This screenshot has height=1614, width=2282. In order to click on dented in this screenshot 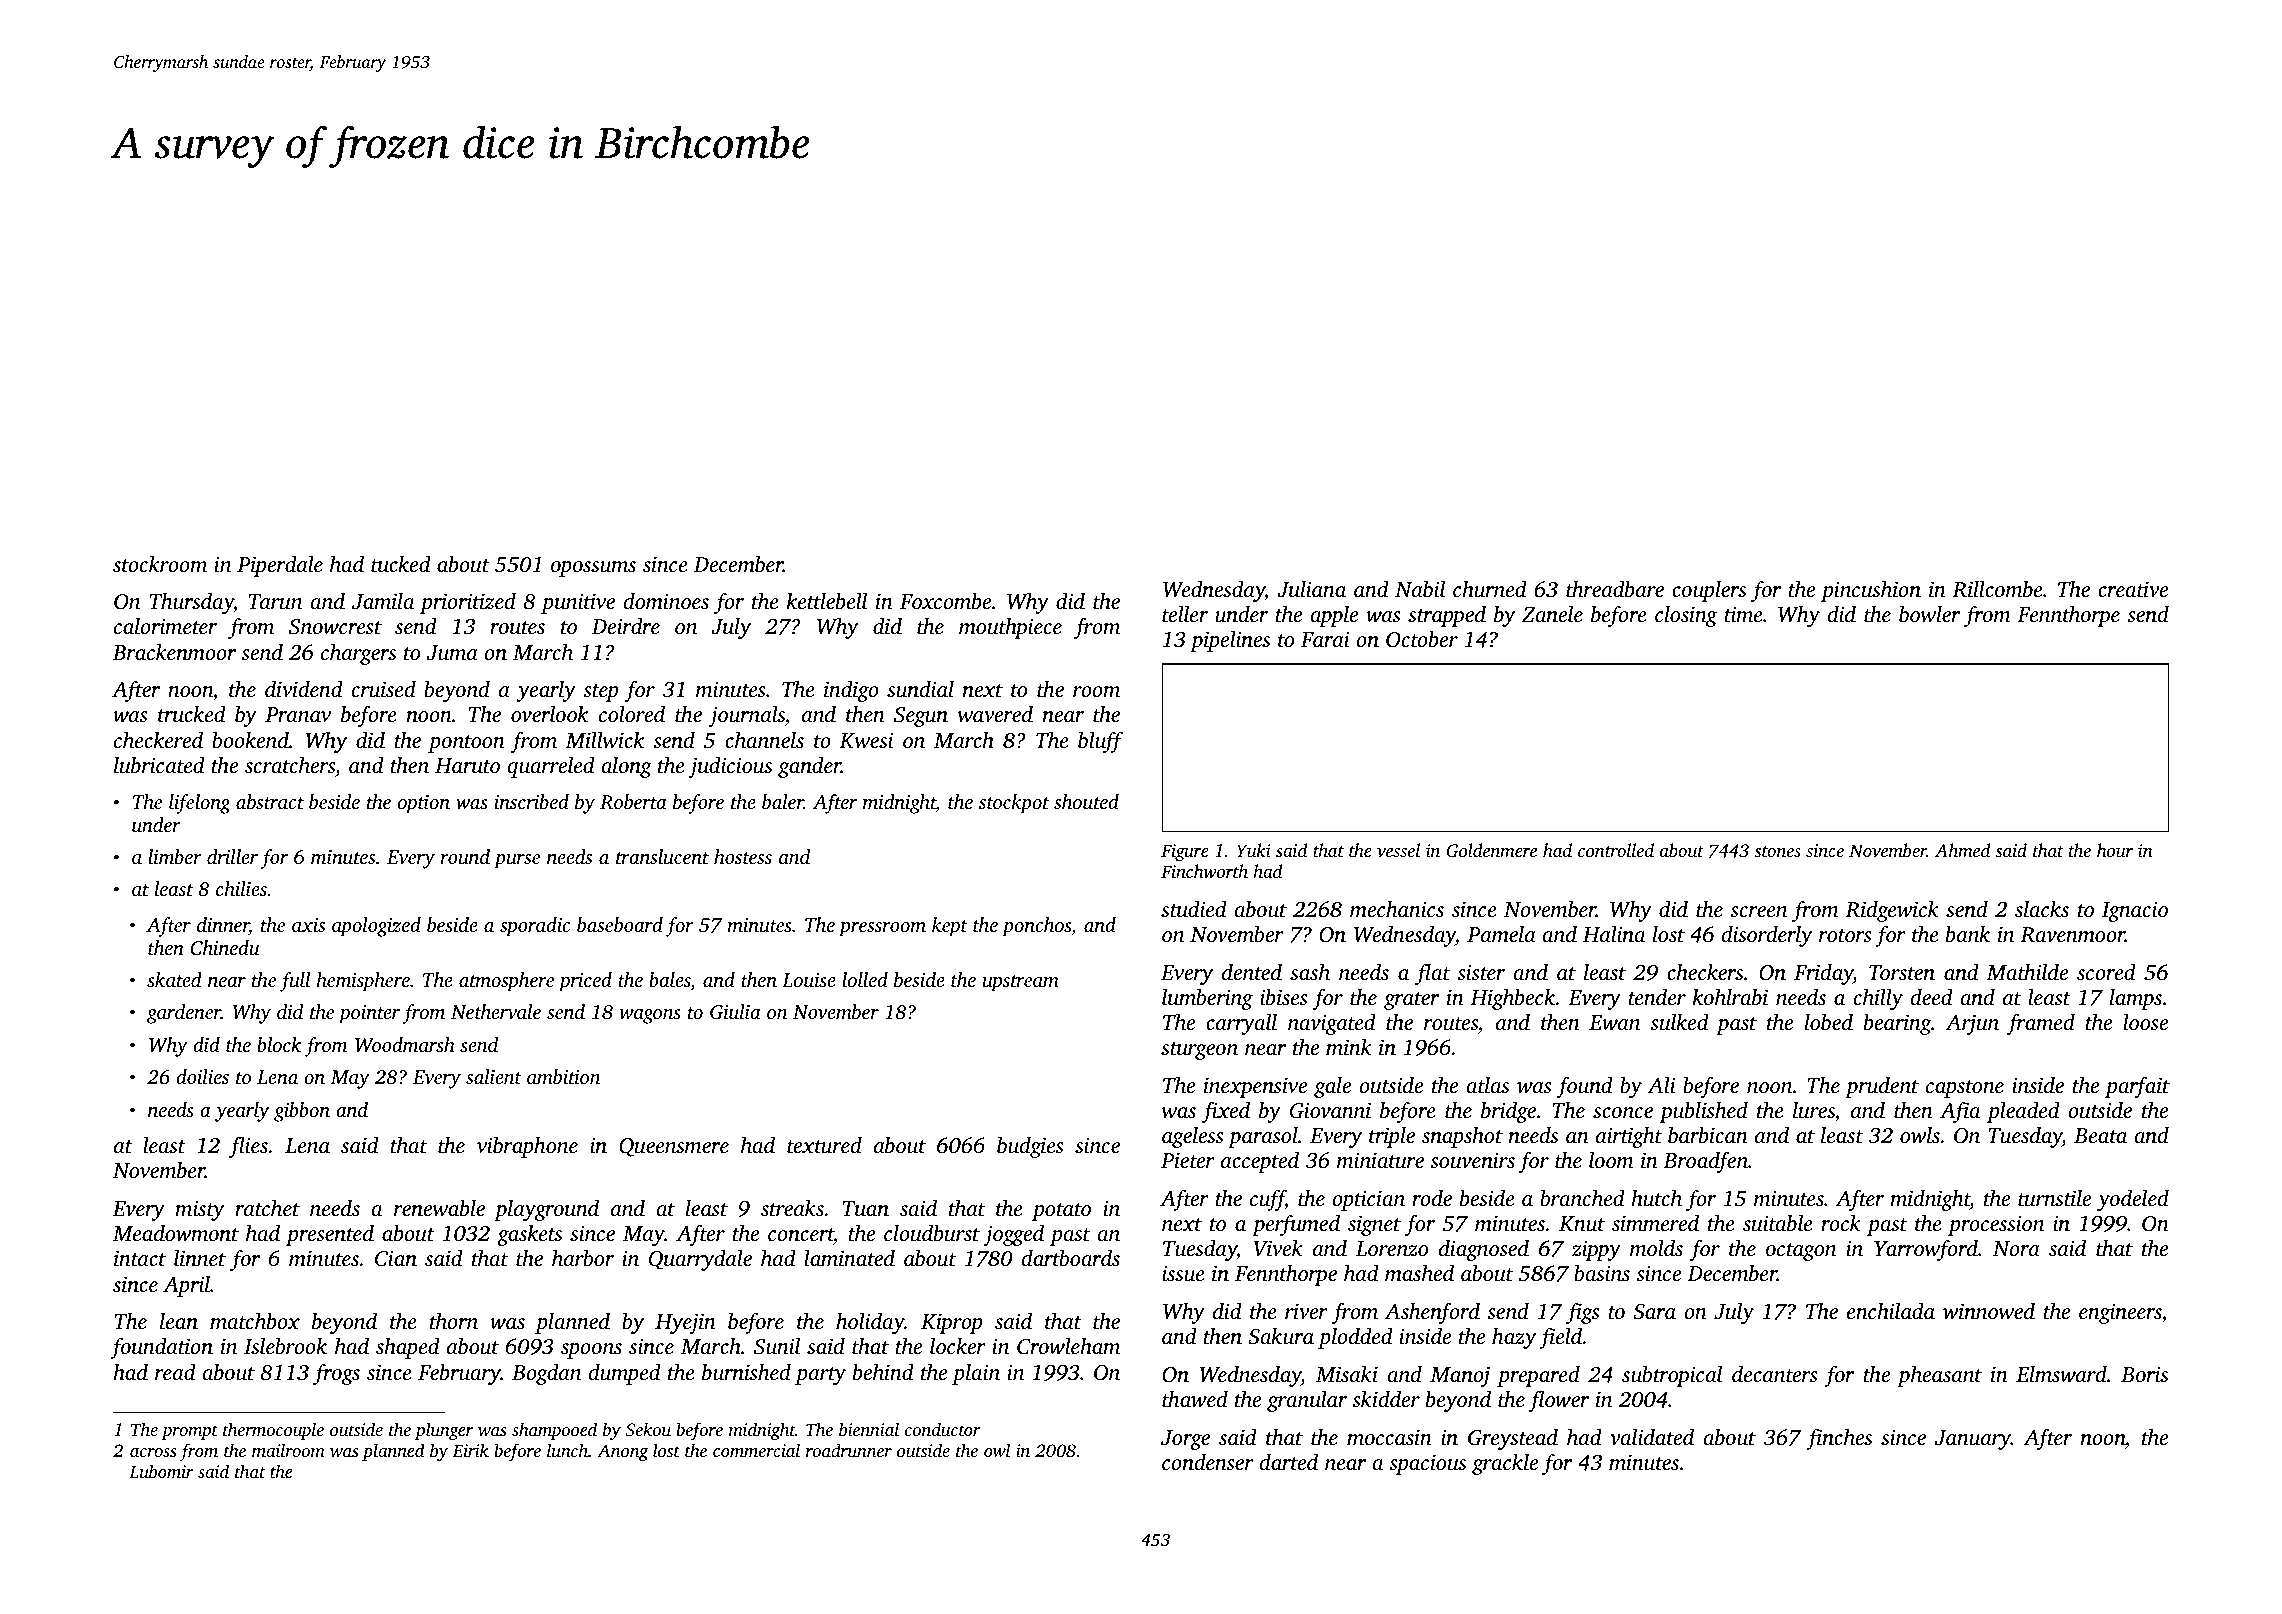, I will do `click(1252, 972)`.
